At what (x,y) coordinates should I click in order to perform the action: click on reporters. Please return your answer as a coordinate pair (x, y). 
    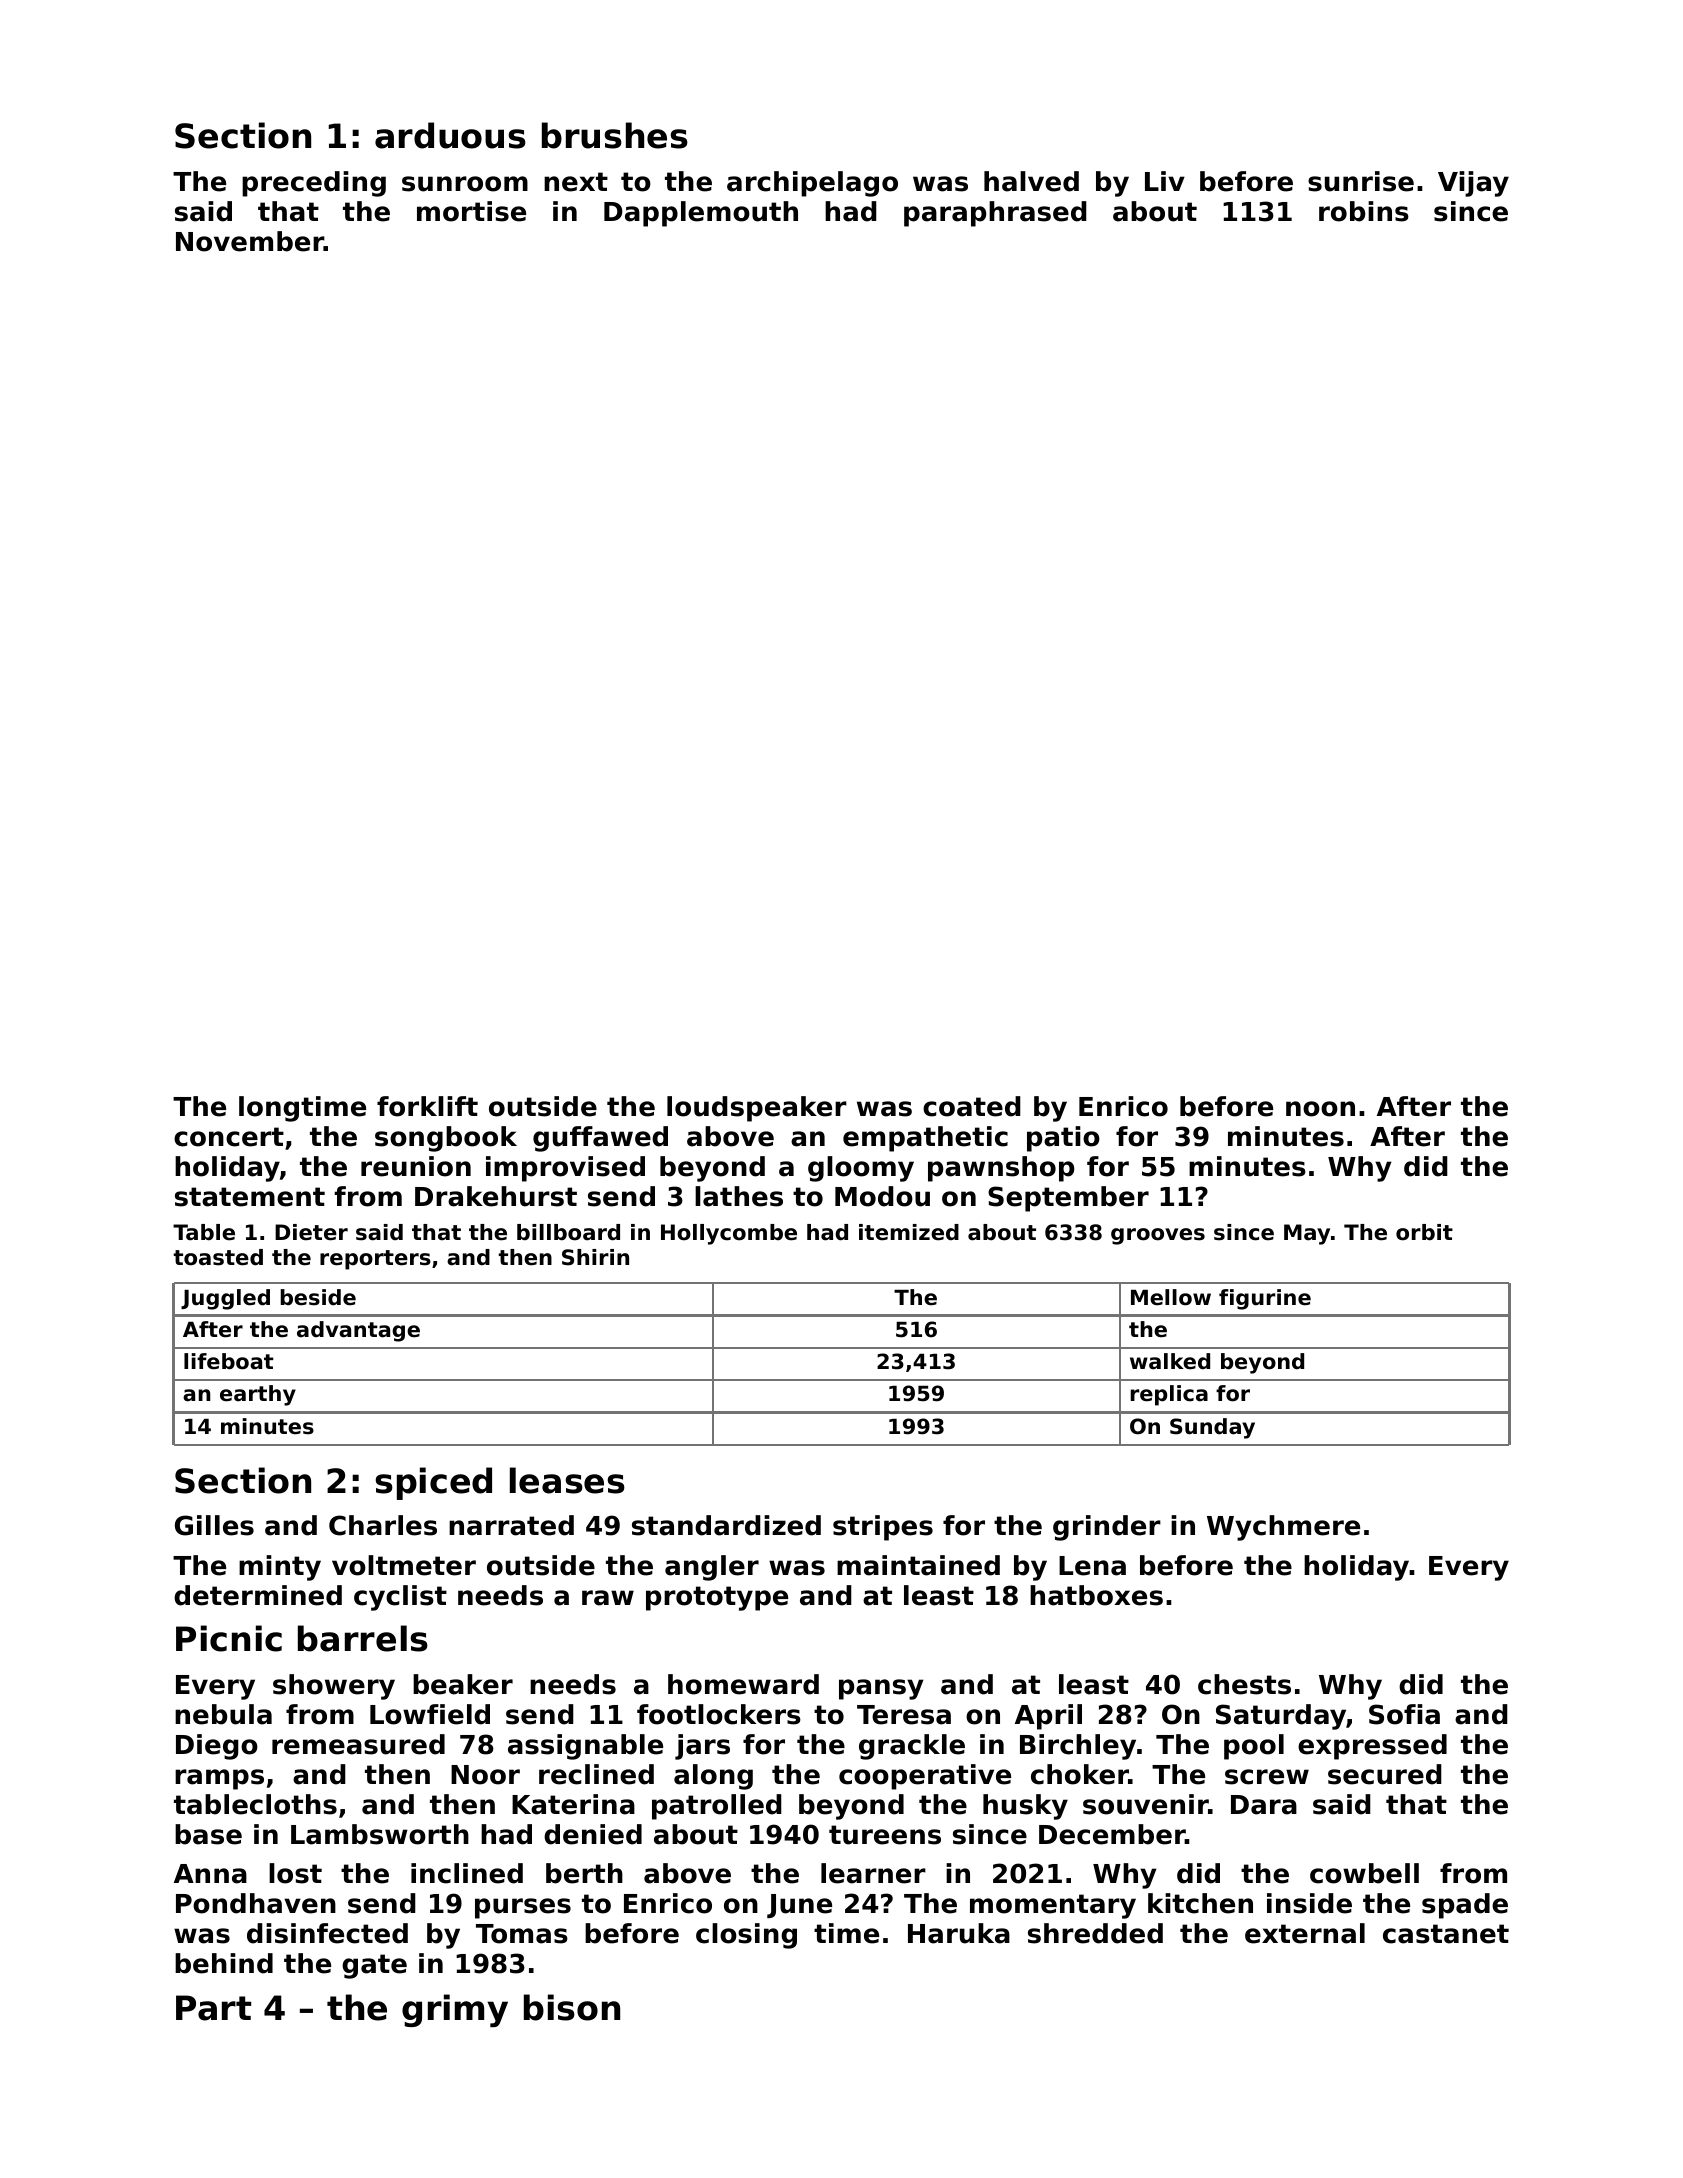
    Looking at the image, I should click on (375, 1260).
